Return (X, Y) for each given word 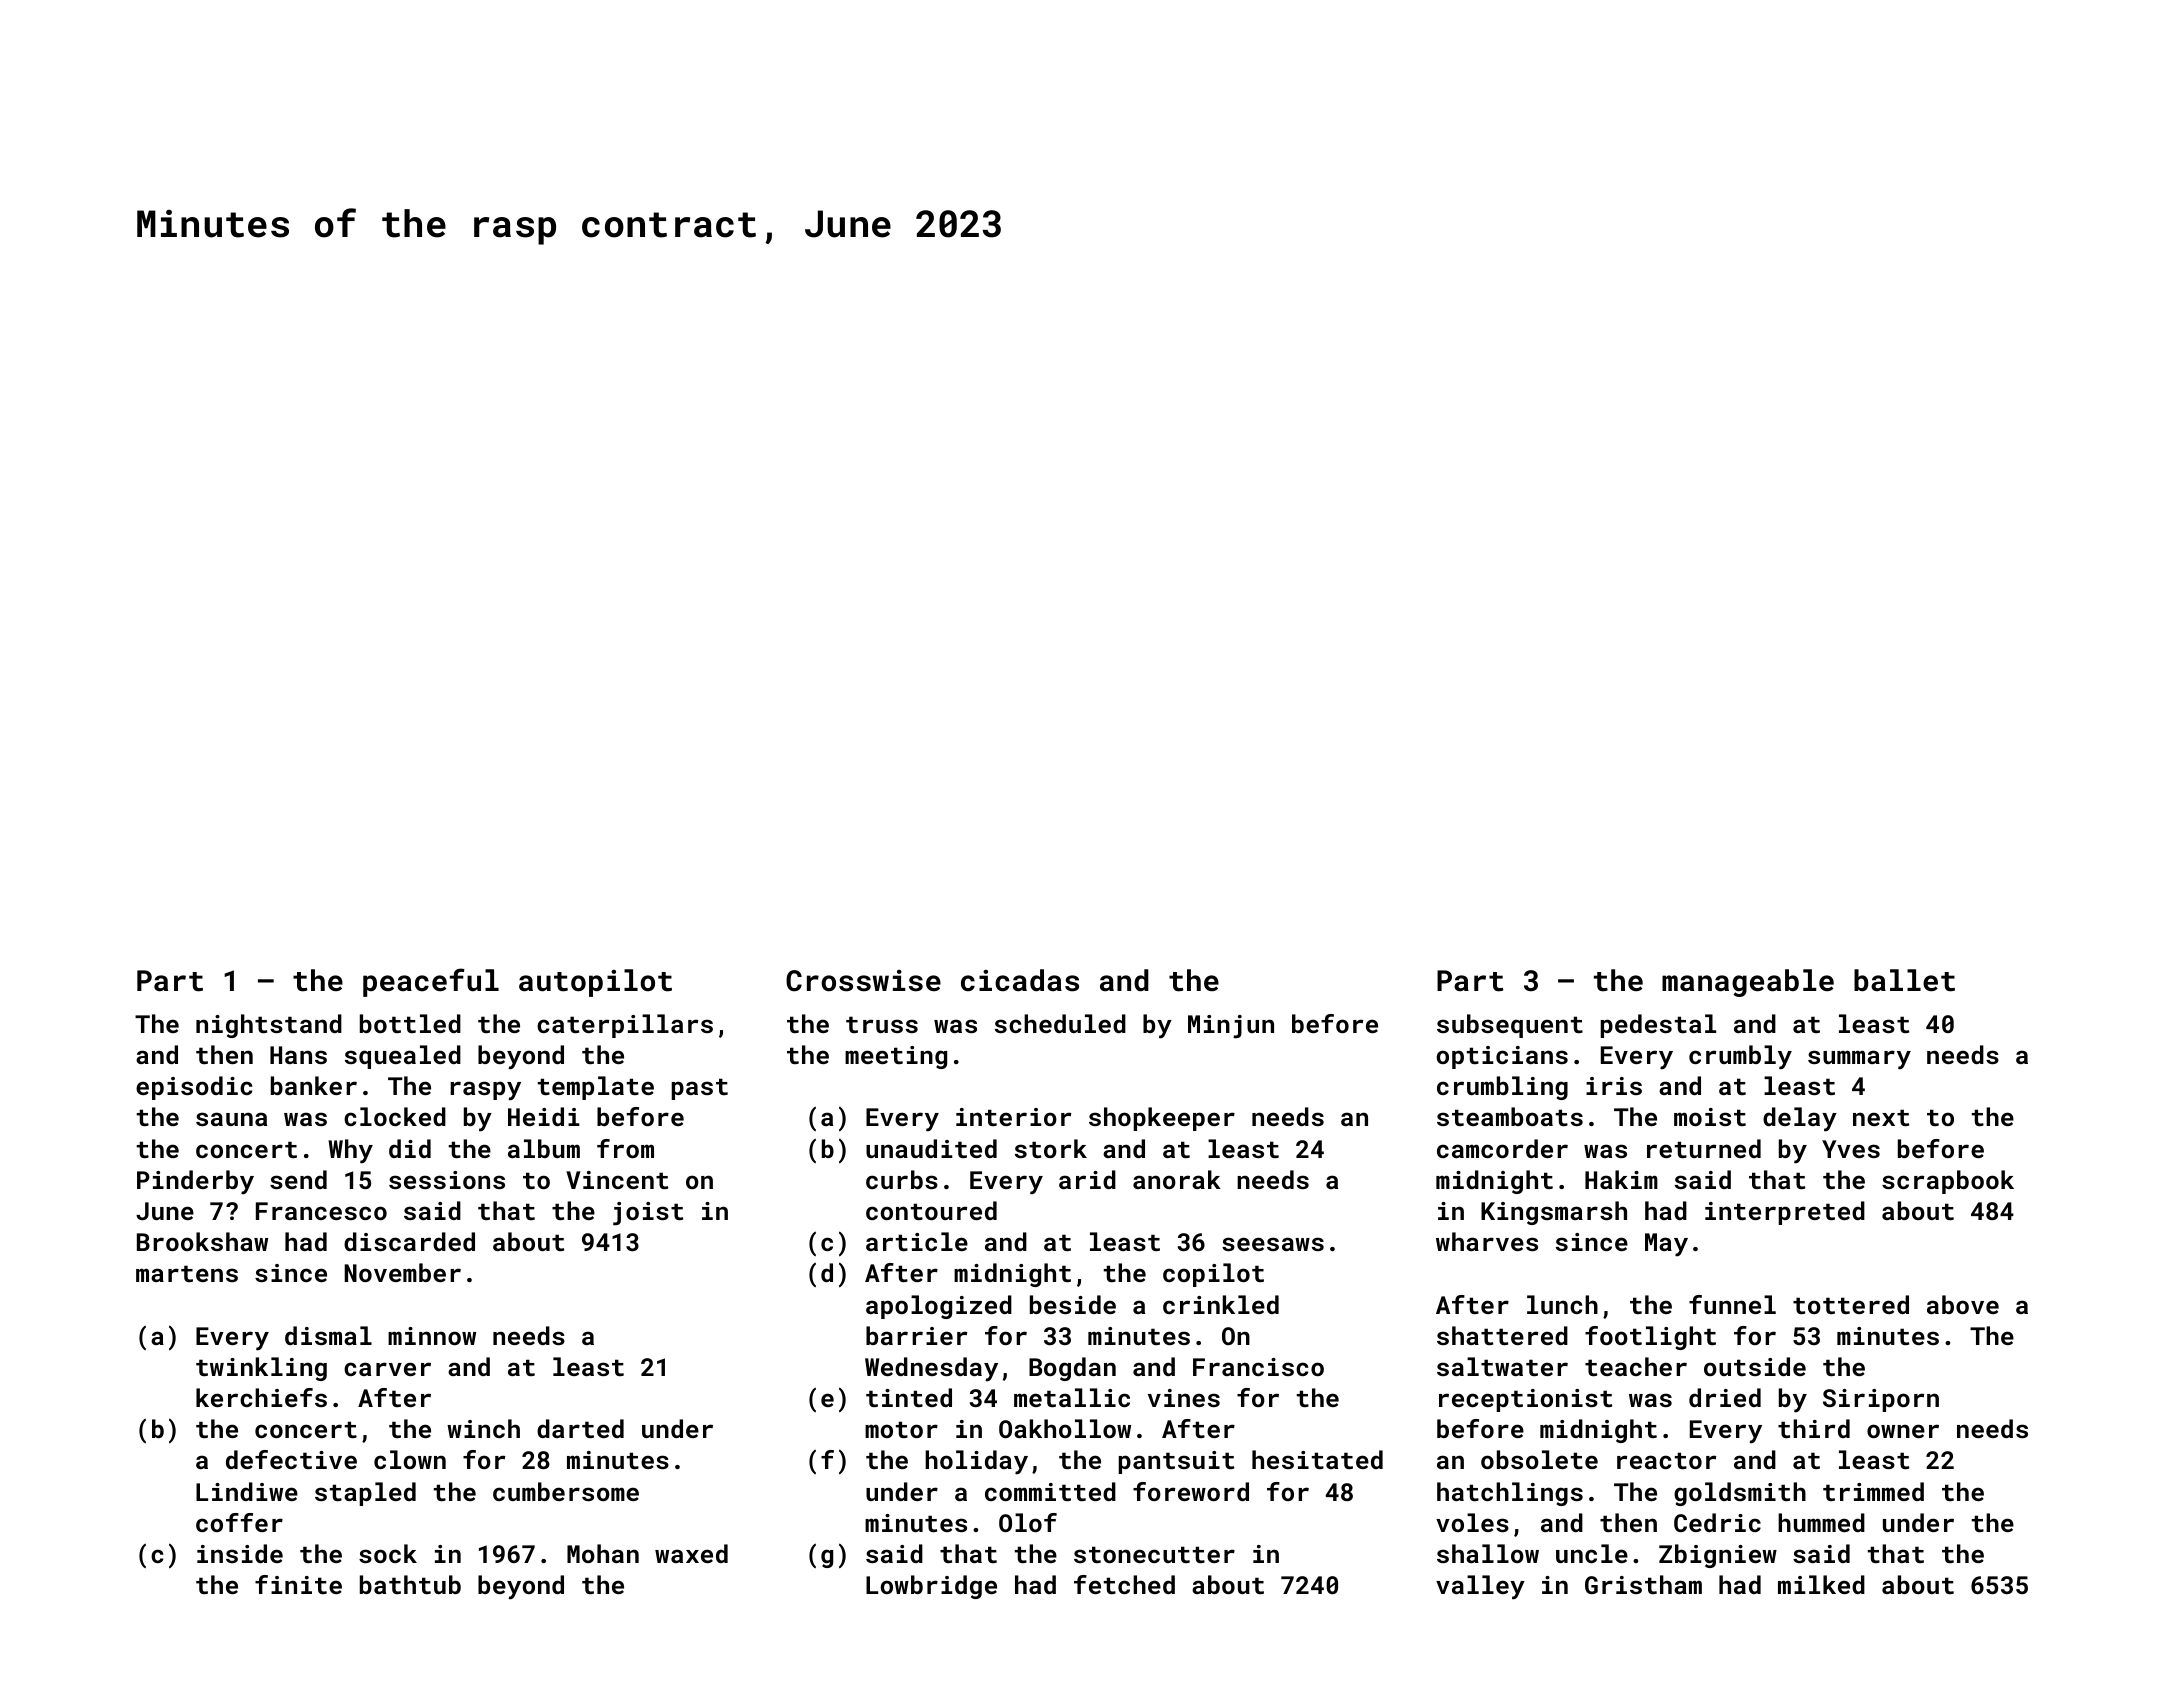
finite (298, 1584)
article (917, 1241)
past (700, 1089)
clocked (395, 1116)
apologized (939, 1307)
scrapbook (1948, 1182)
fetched (1124, 1584)
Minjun (1231, 1027)
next (1881, 1117)
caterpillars (625, 1026)
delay (1800, 1119)
